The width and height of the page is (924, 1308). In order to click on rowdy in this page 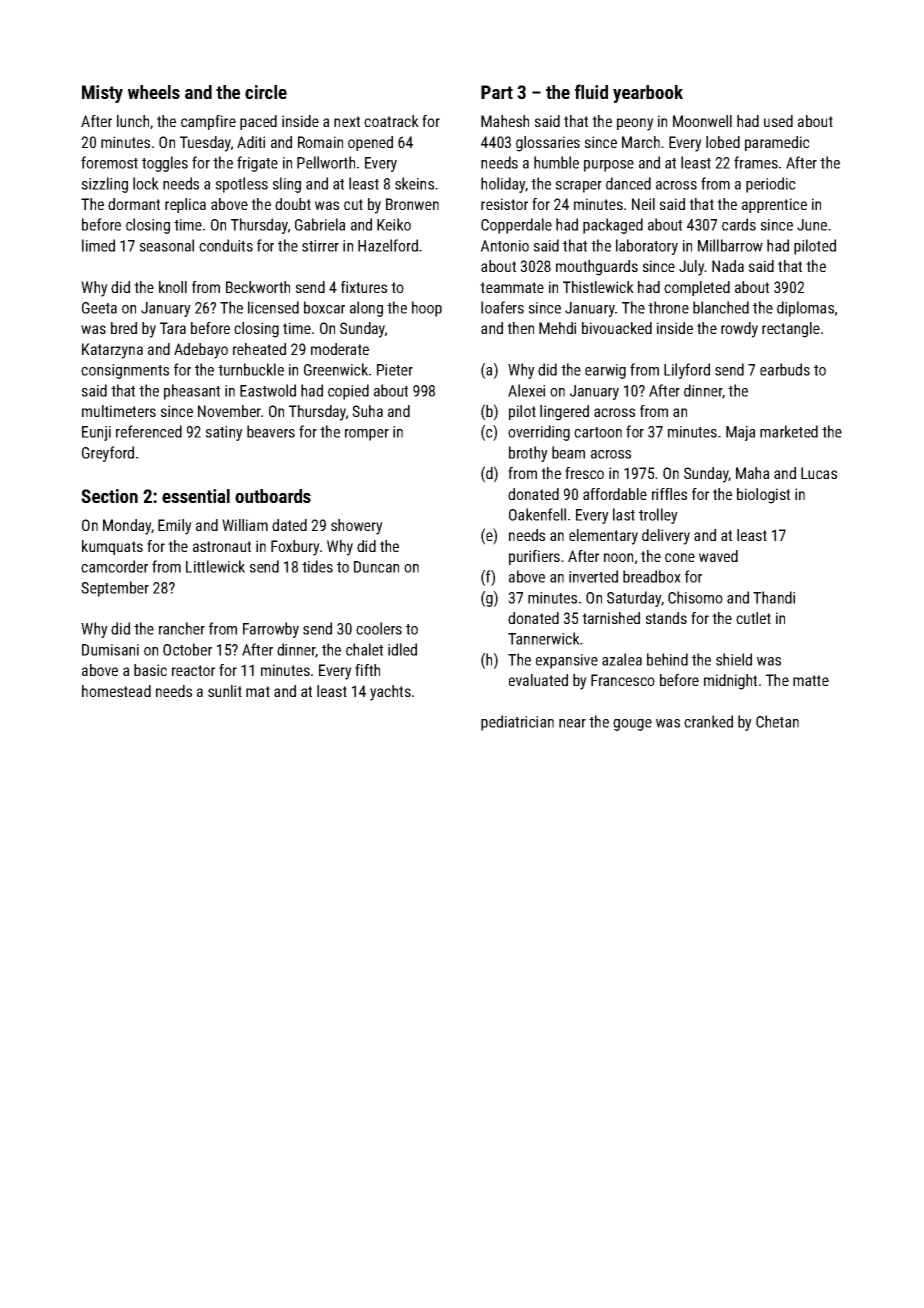, I will do `click(739, 330)`.
